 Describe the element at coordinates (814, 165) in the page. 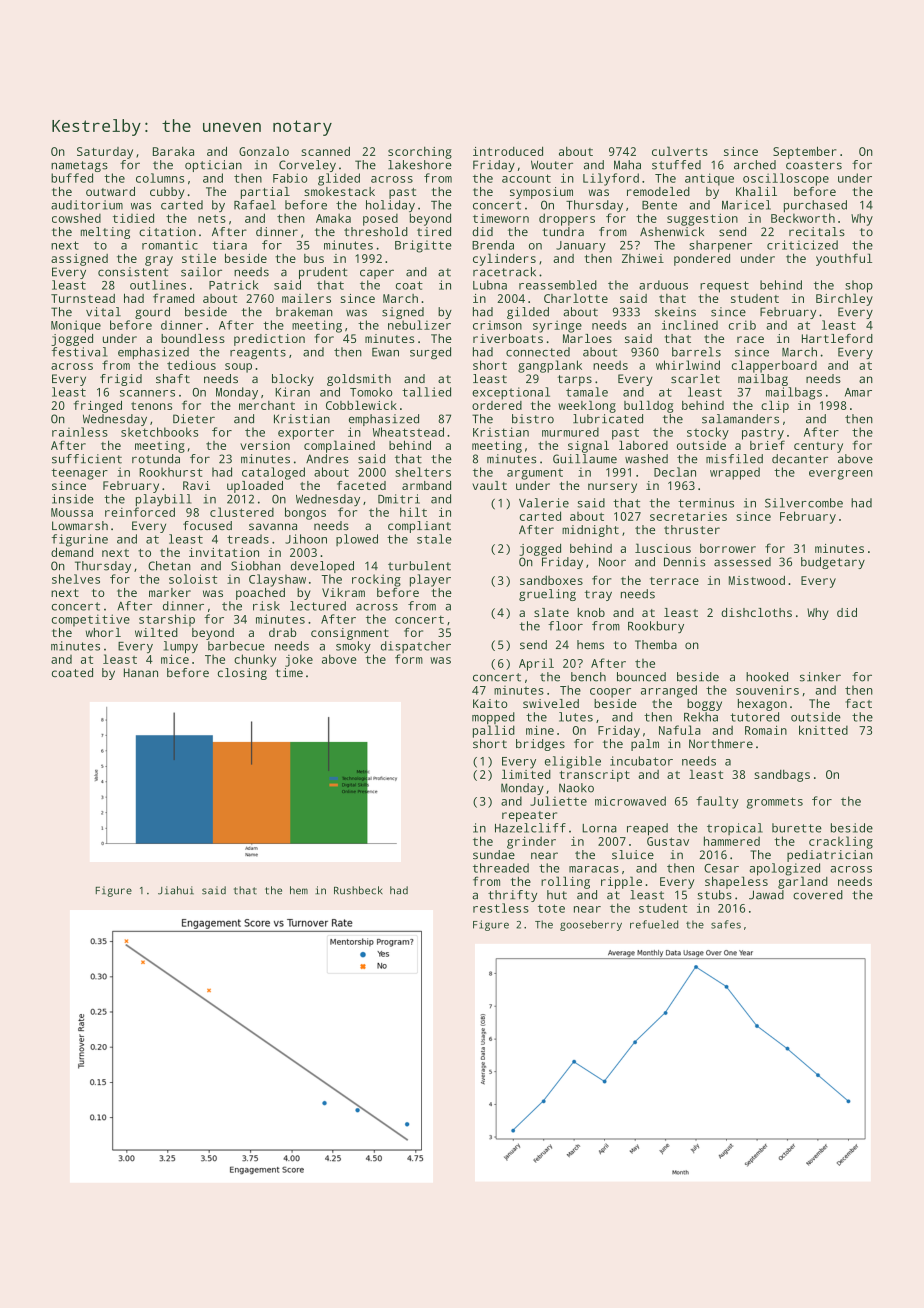

I see `coasters` at that location.
